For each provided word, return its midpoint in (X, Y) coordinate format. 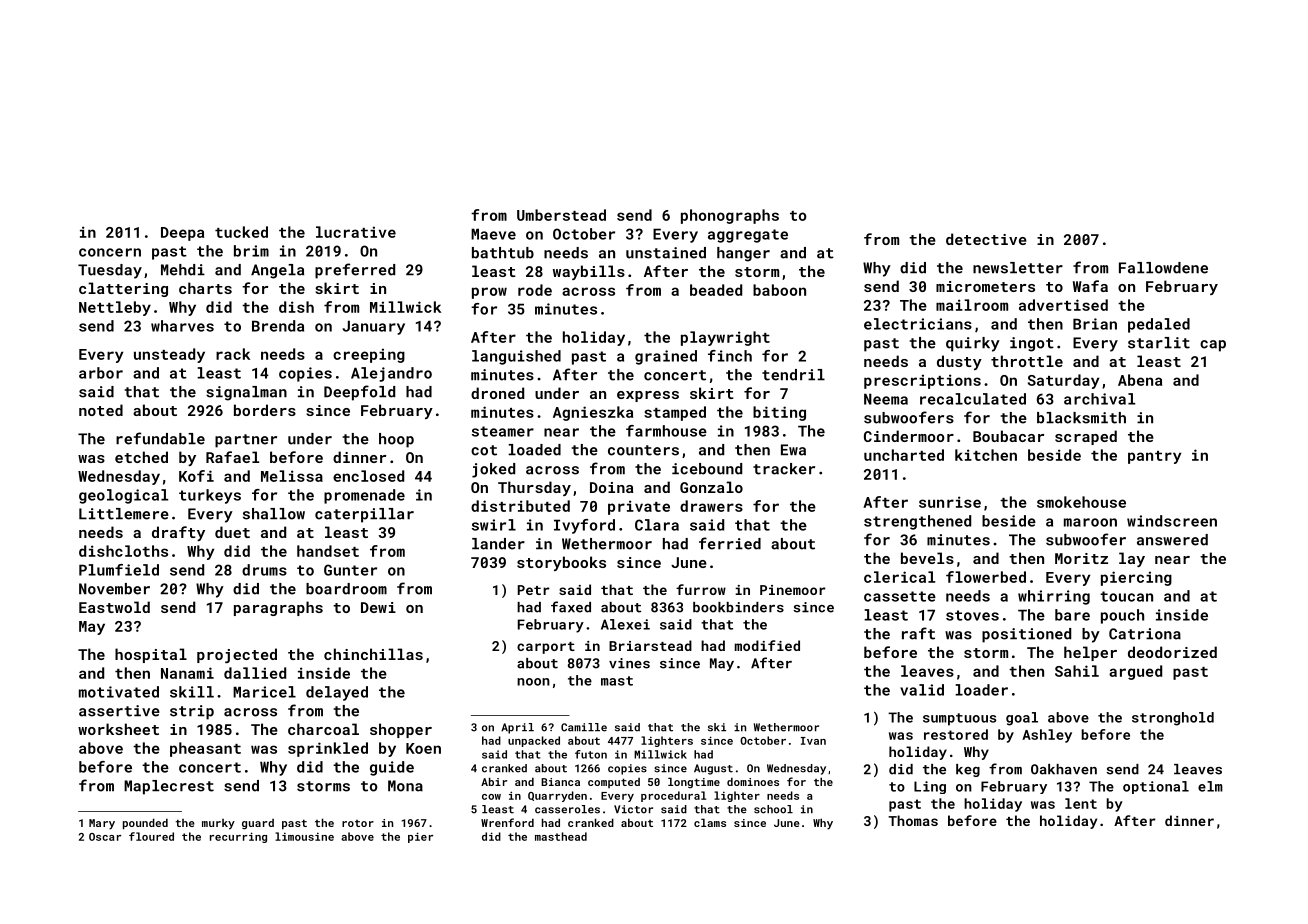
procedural (673, 796)
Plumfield (119, 570)
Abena (1140, 380)
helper (1090, 653)
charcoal (323, 729)
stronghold (1173, 719)
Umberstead (561, 215)
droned (497, 393)
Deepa (182, 234)
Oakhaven (1064, 769)
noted (101, 410)
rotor (358, 823)
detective (986, 239)
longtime (694, 782)
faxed (571, 607)
